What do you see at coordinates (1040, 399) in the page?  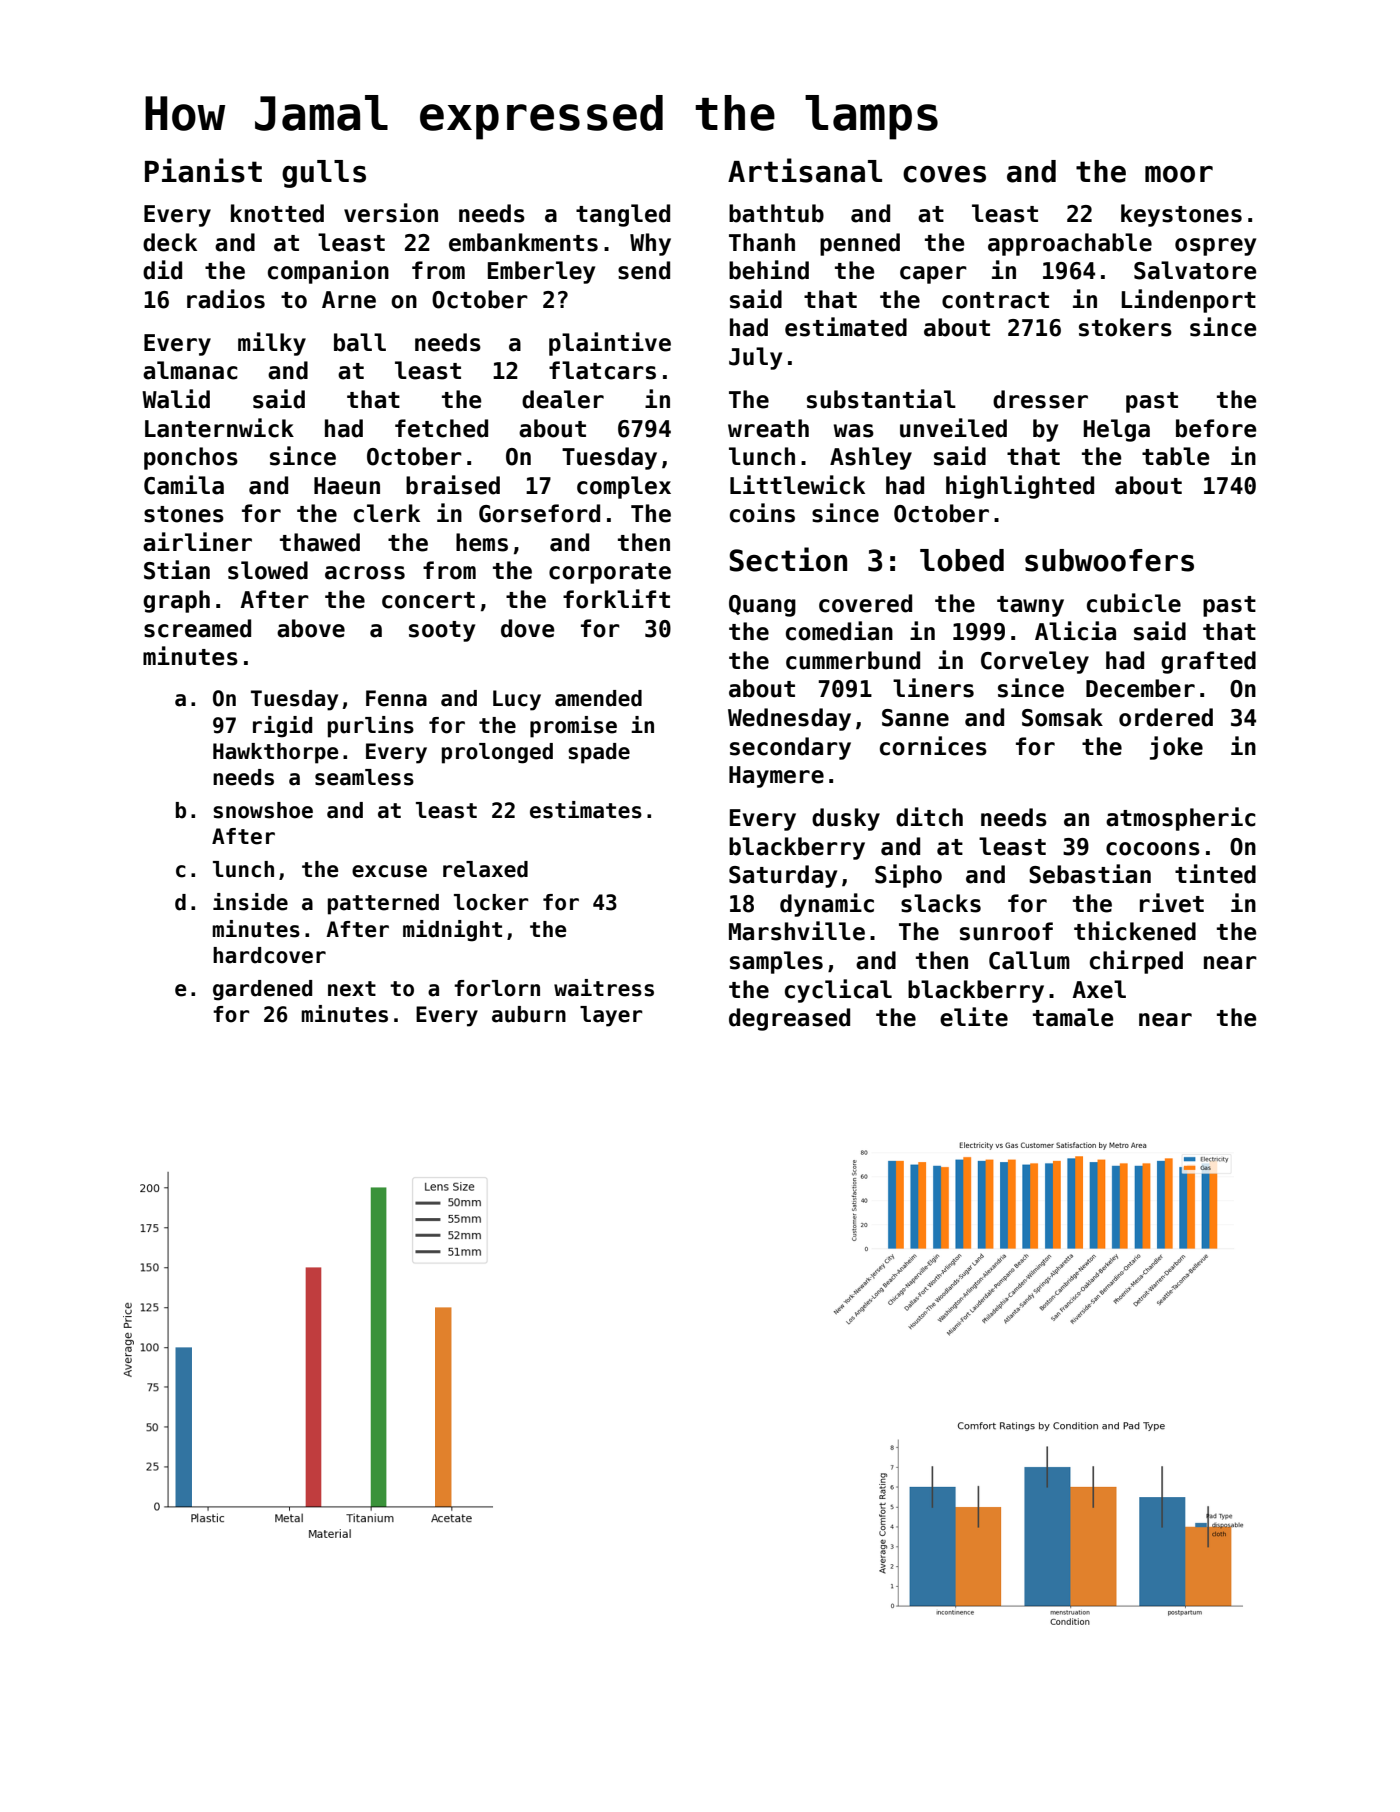 I see `dresser` at bounding box center [1040, 399].
